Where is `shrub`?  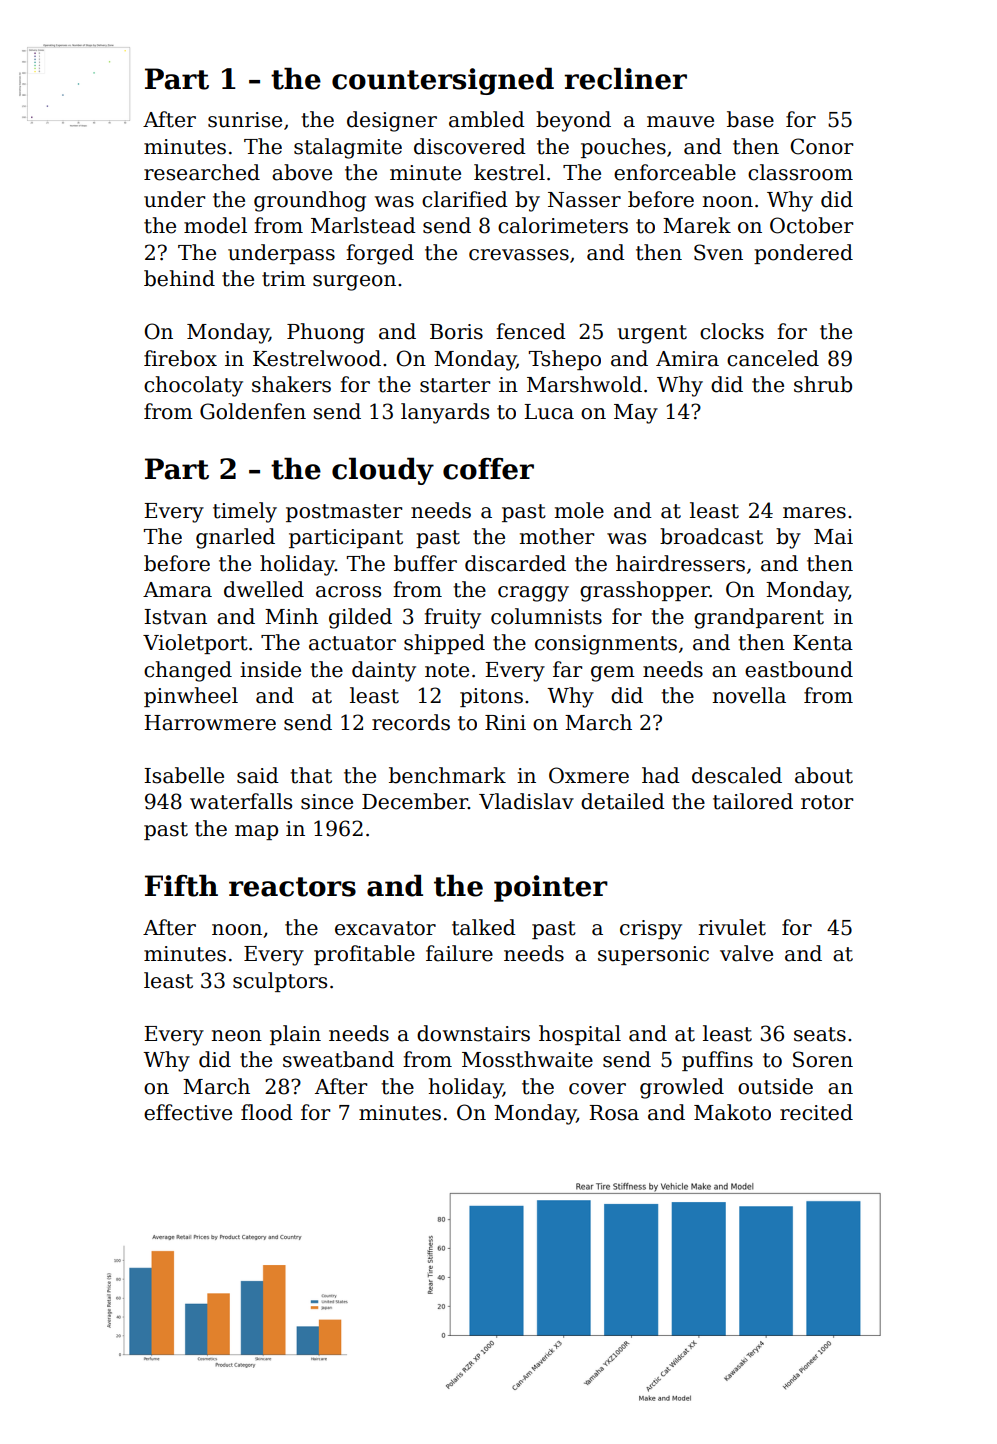
shrub is located at coordinates (823, 384).
